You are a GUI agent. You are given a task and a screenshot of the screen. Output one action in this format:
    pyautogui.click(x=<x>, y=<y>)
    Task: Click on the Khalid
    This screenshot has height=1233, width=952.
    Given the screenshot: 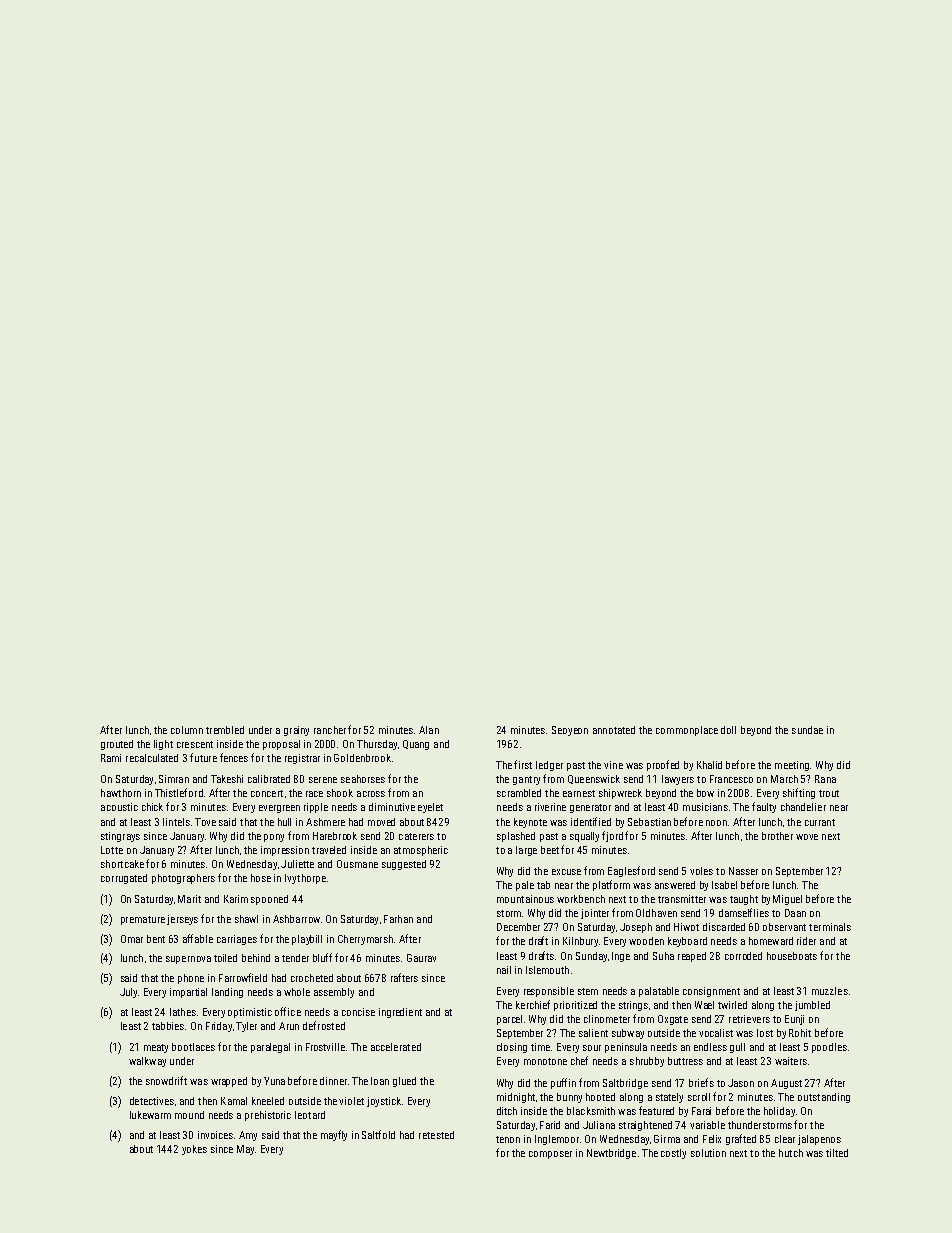 What is the action you would take?
    pyautogui.click(x=709, y=765)
